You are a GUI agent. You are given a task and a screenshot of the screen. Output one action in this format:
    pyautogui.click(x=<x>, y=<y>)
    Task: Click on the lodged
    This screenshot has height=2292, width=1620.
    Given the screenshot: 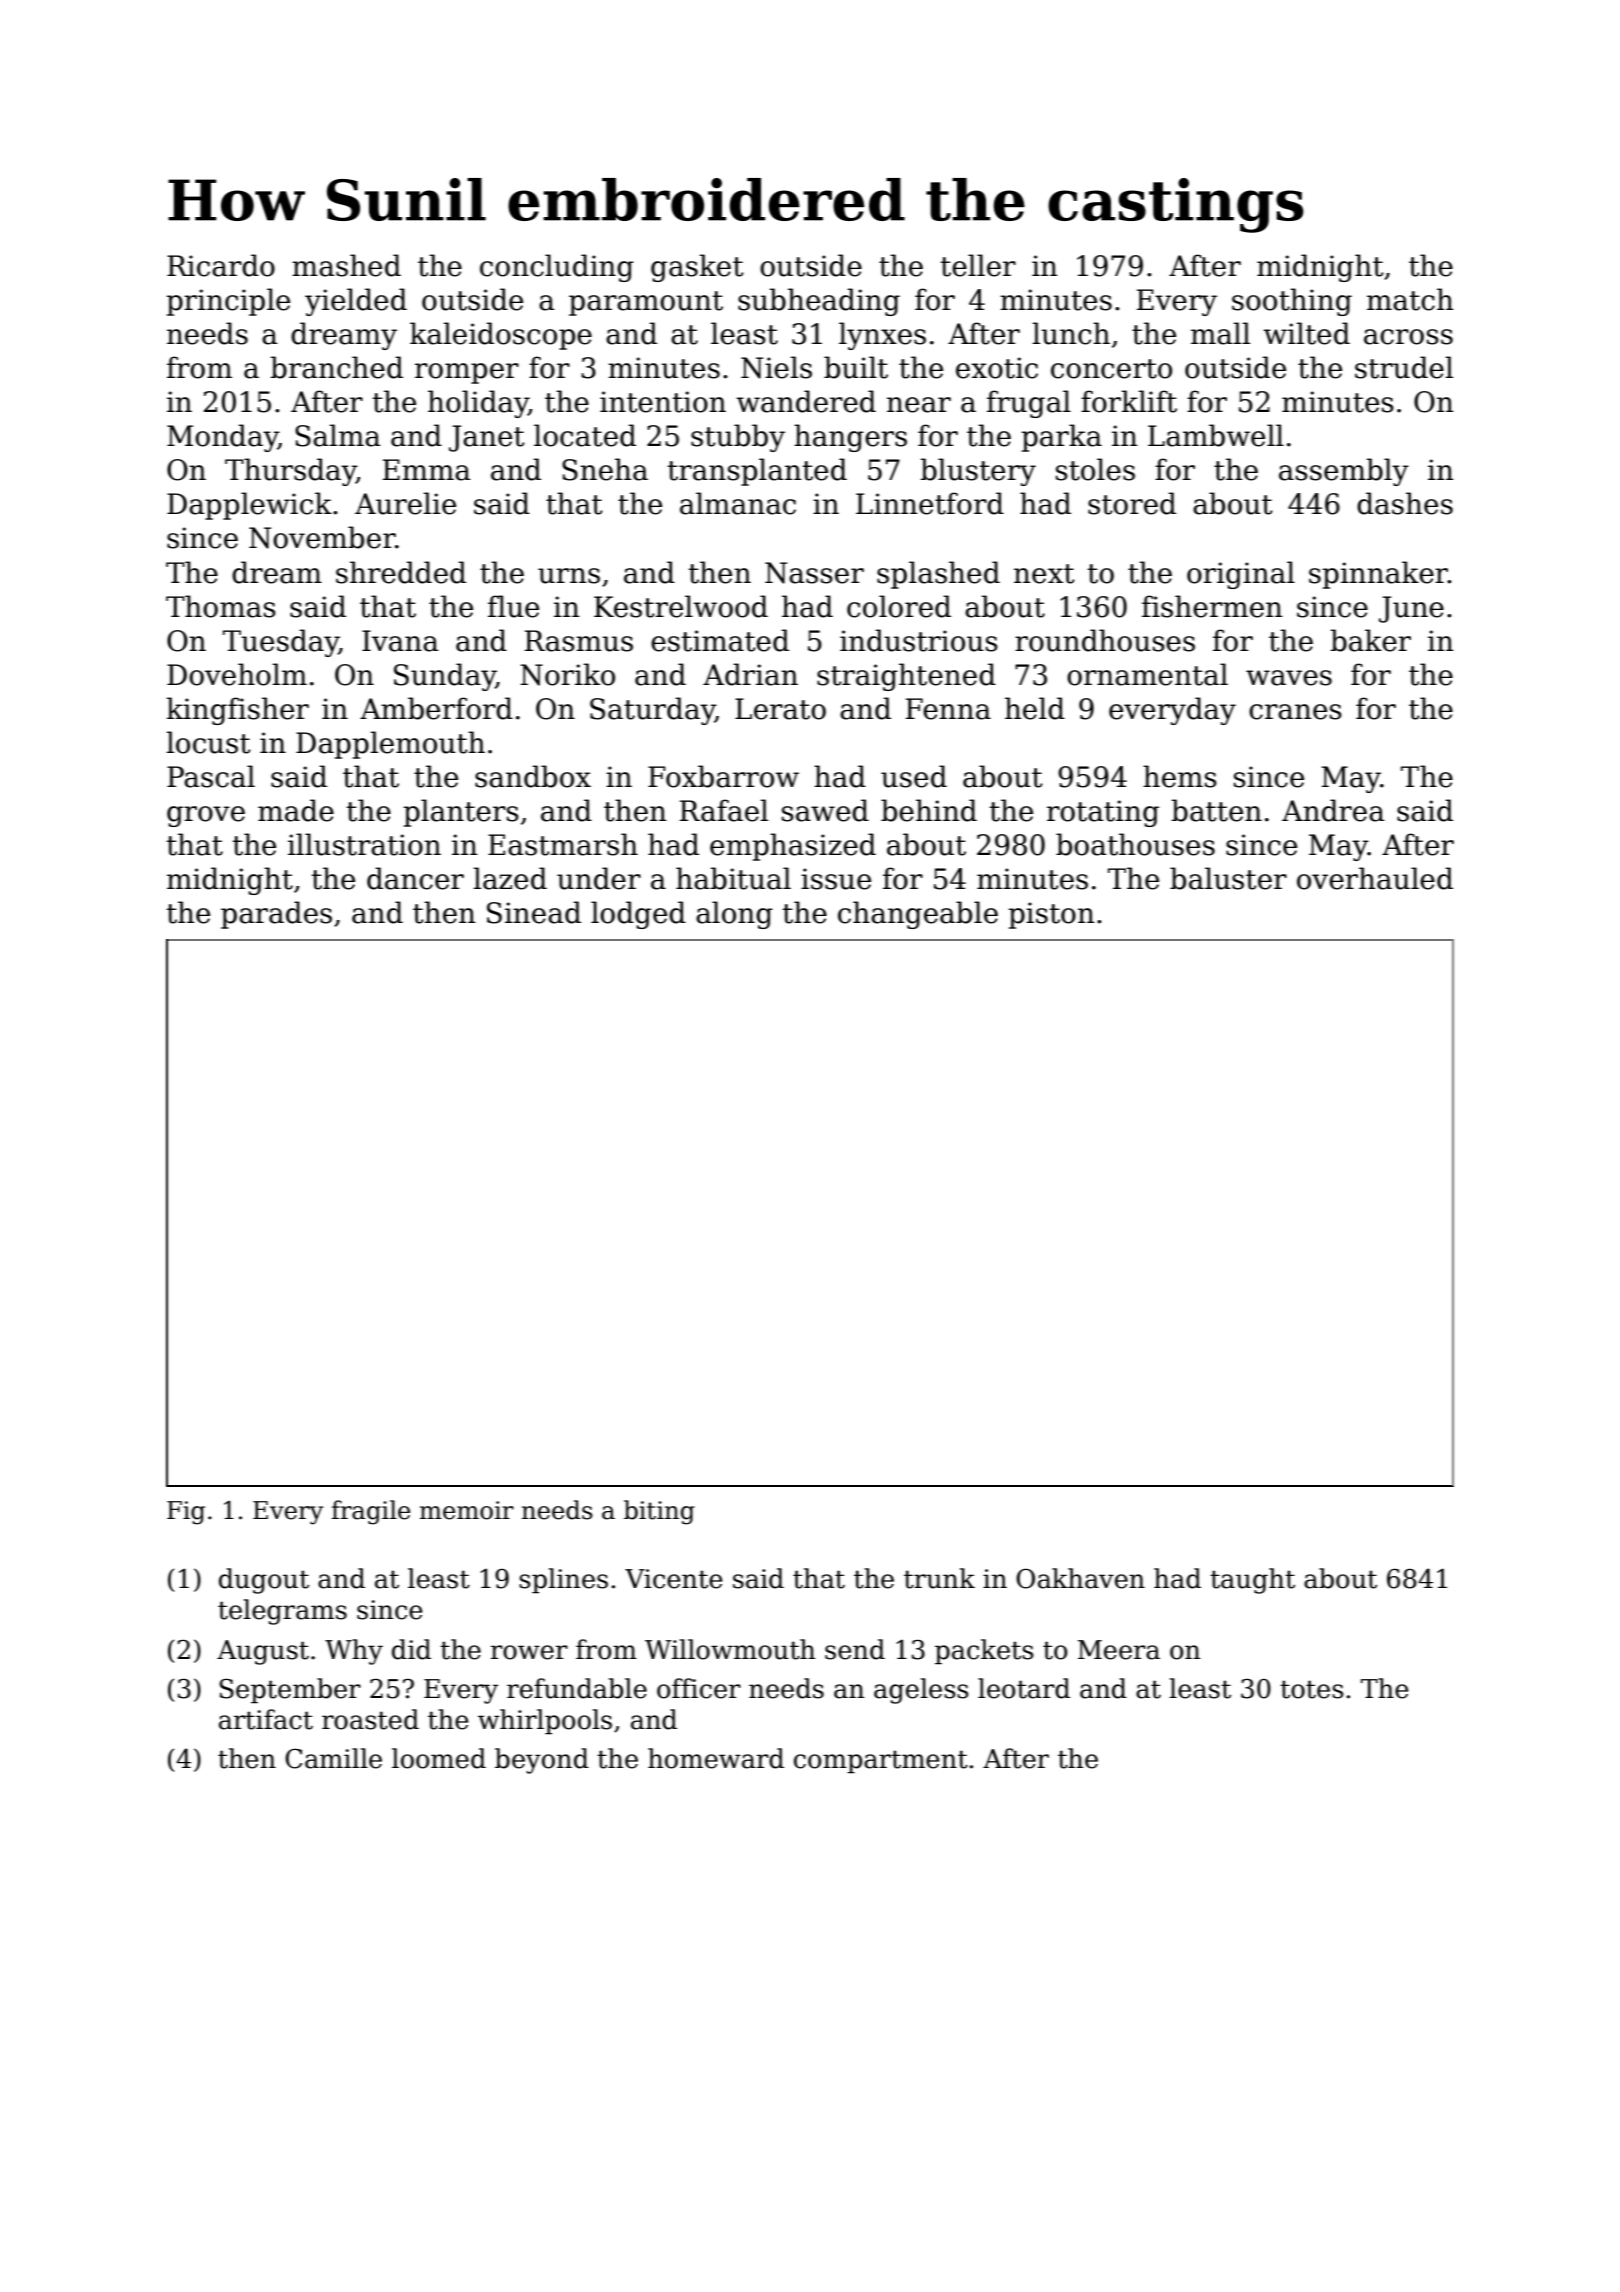 What is the action you would take?
    pyautogui.click(x=638, y=915)
